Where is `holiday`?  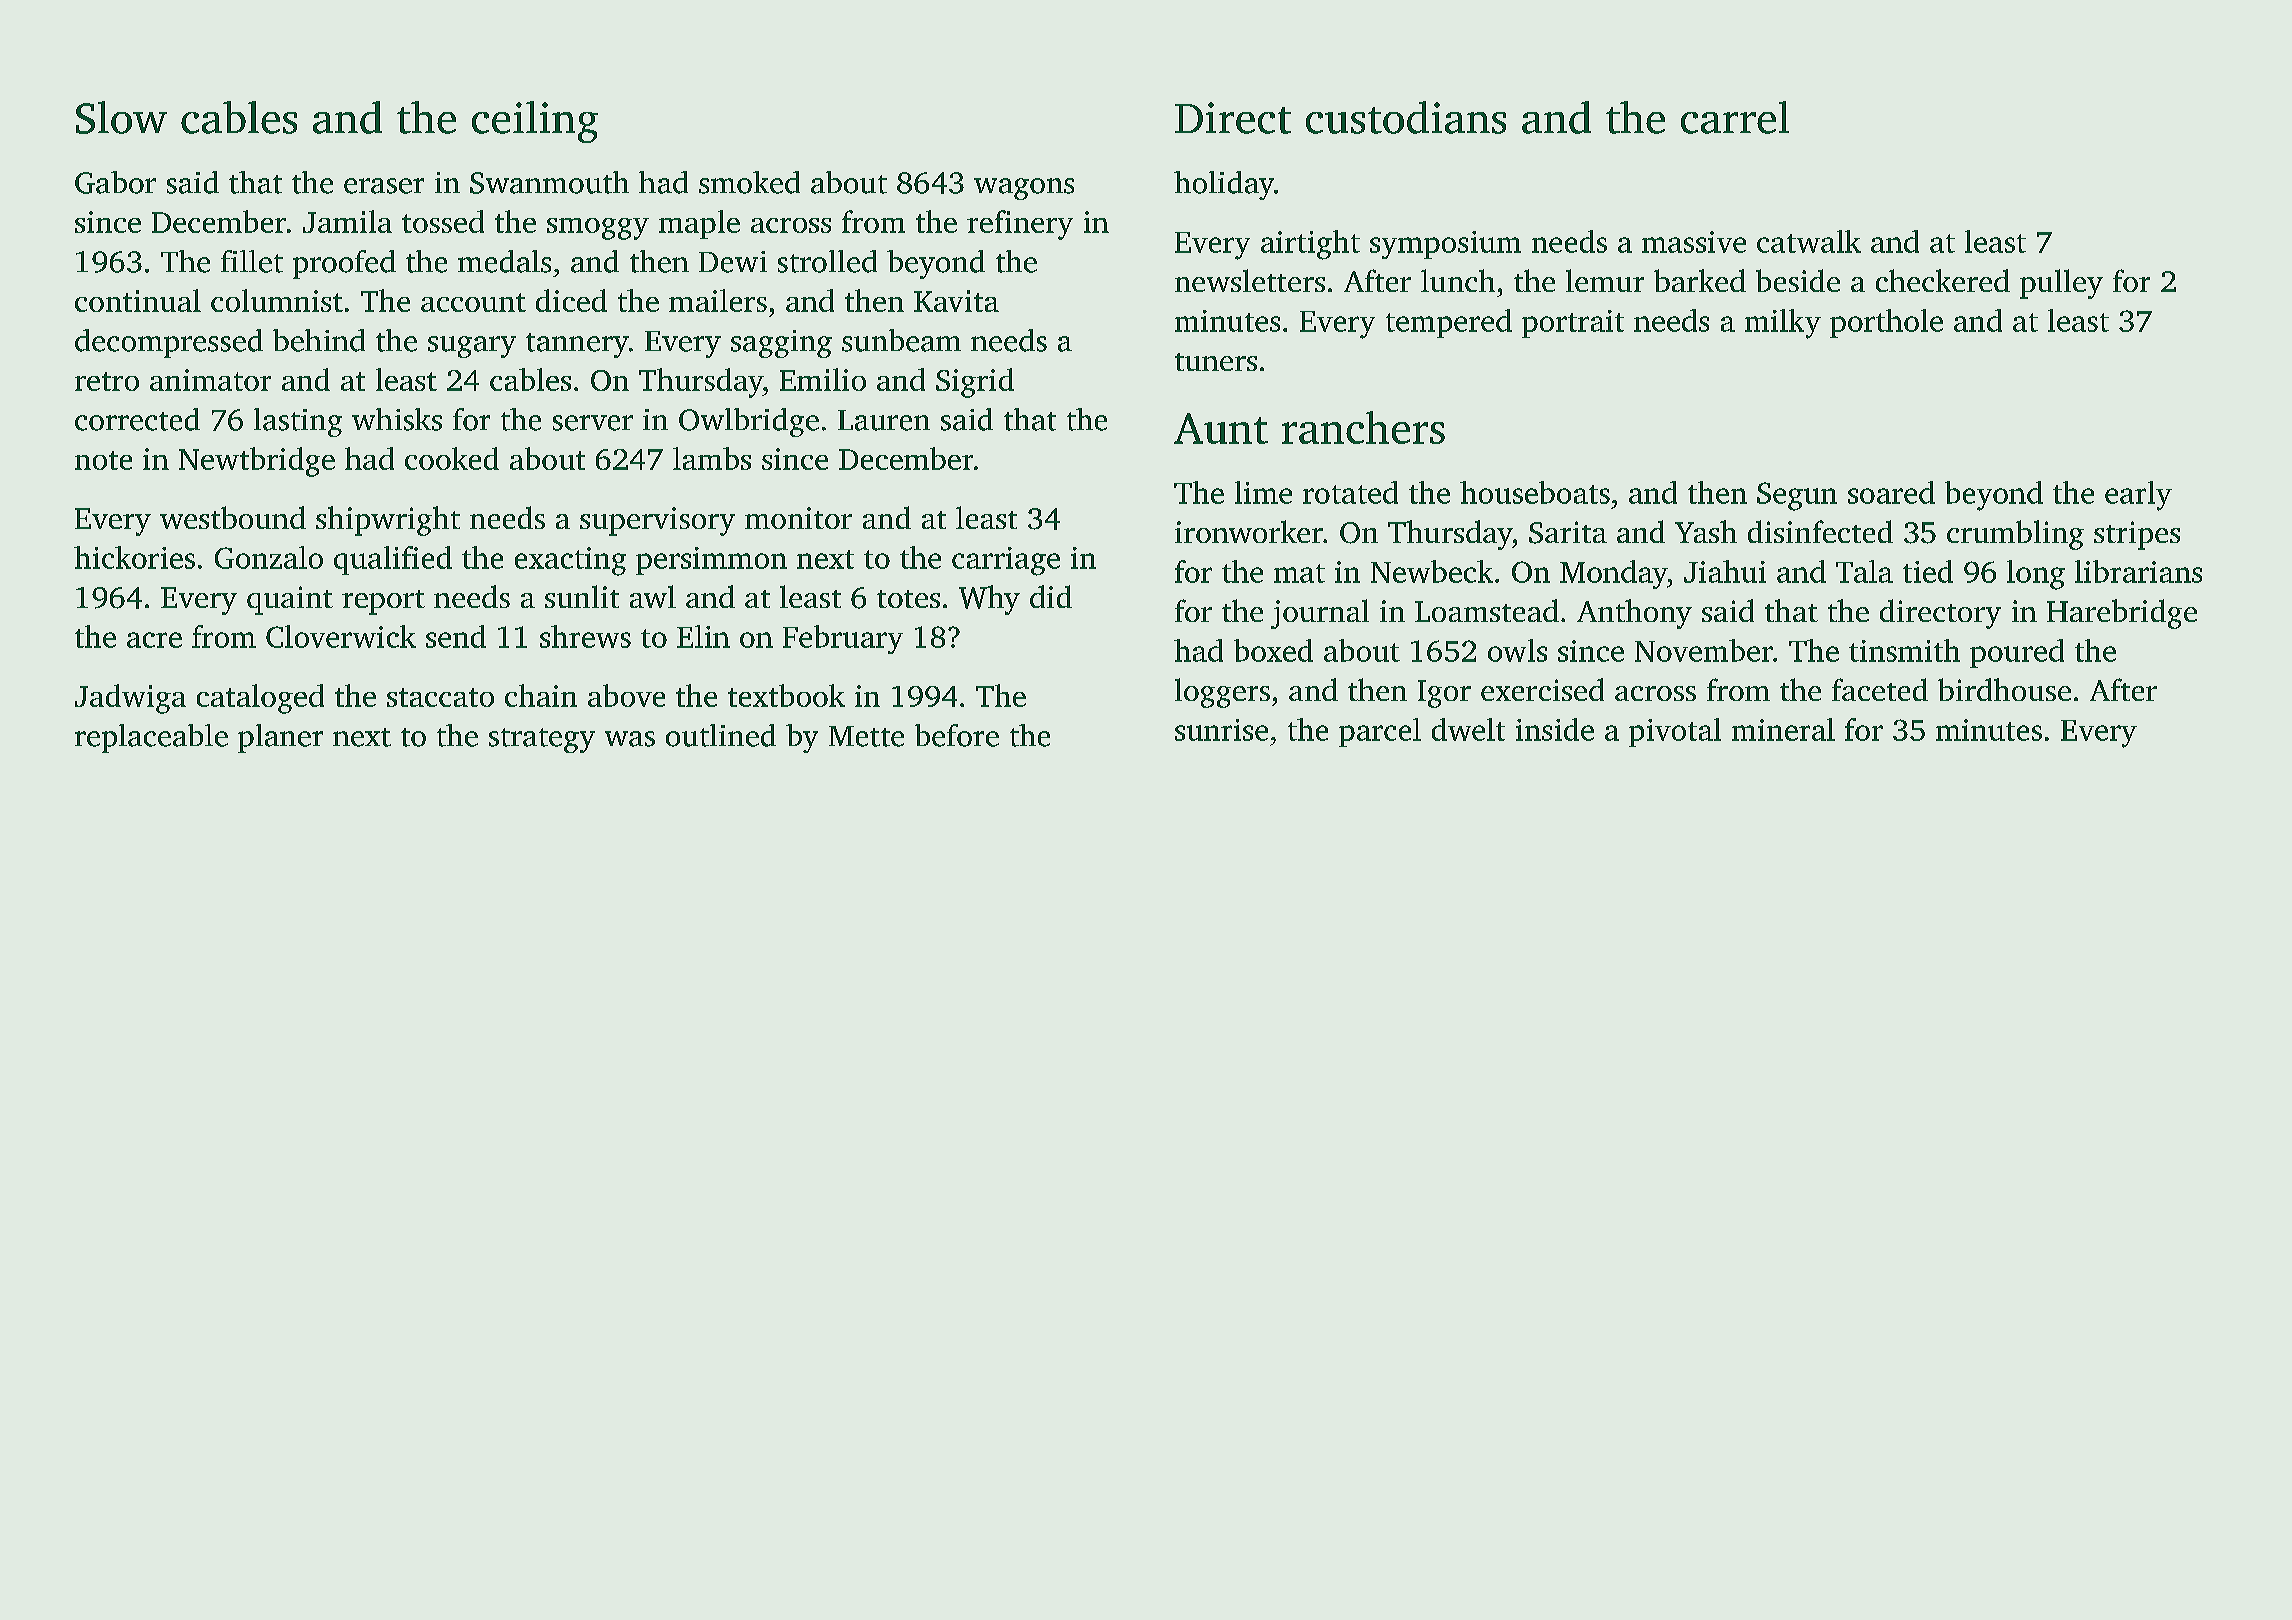
holiday is located at coordinates (1224, 185).
